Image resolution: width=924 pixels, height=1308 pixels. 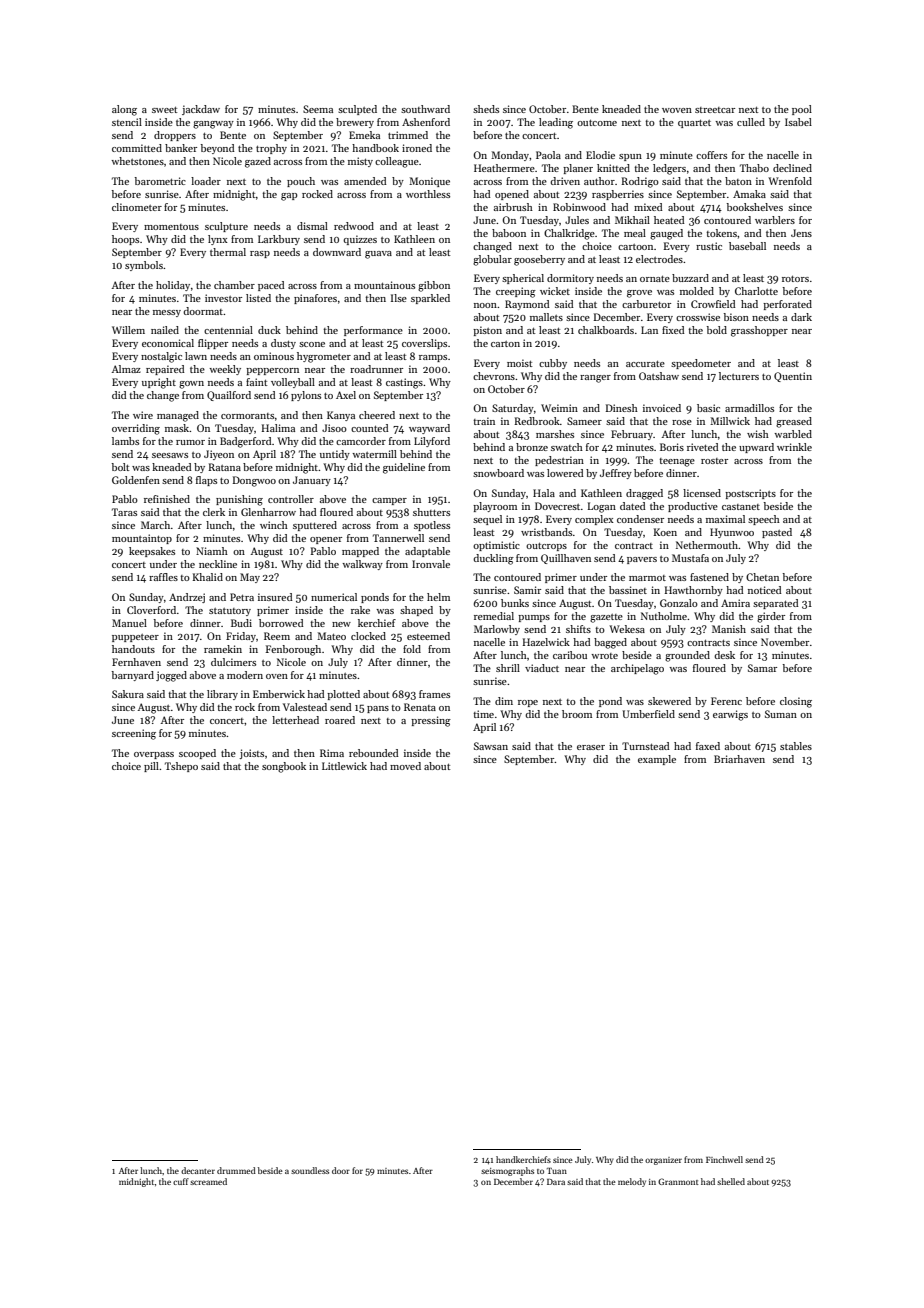 I want to click on example, so click(x=657, y=760).
